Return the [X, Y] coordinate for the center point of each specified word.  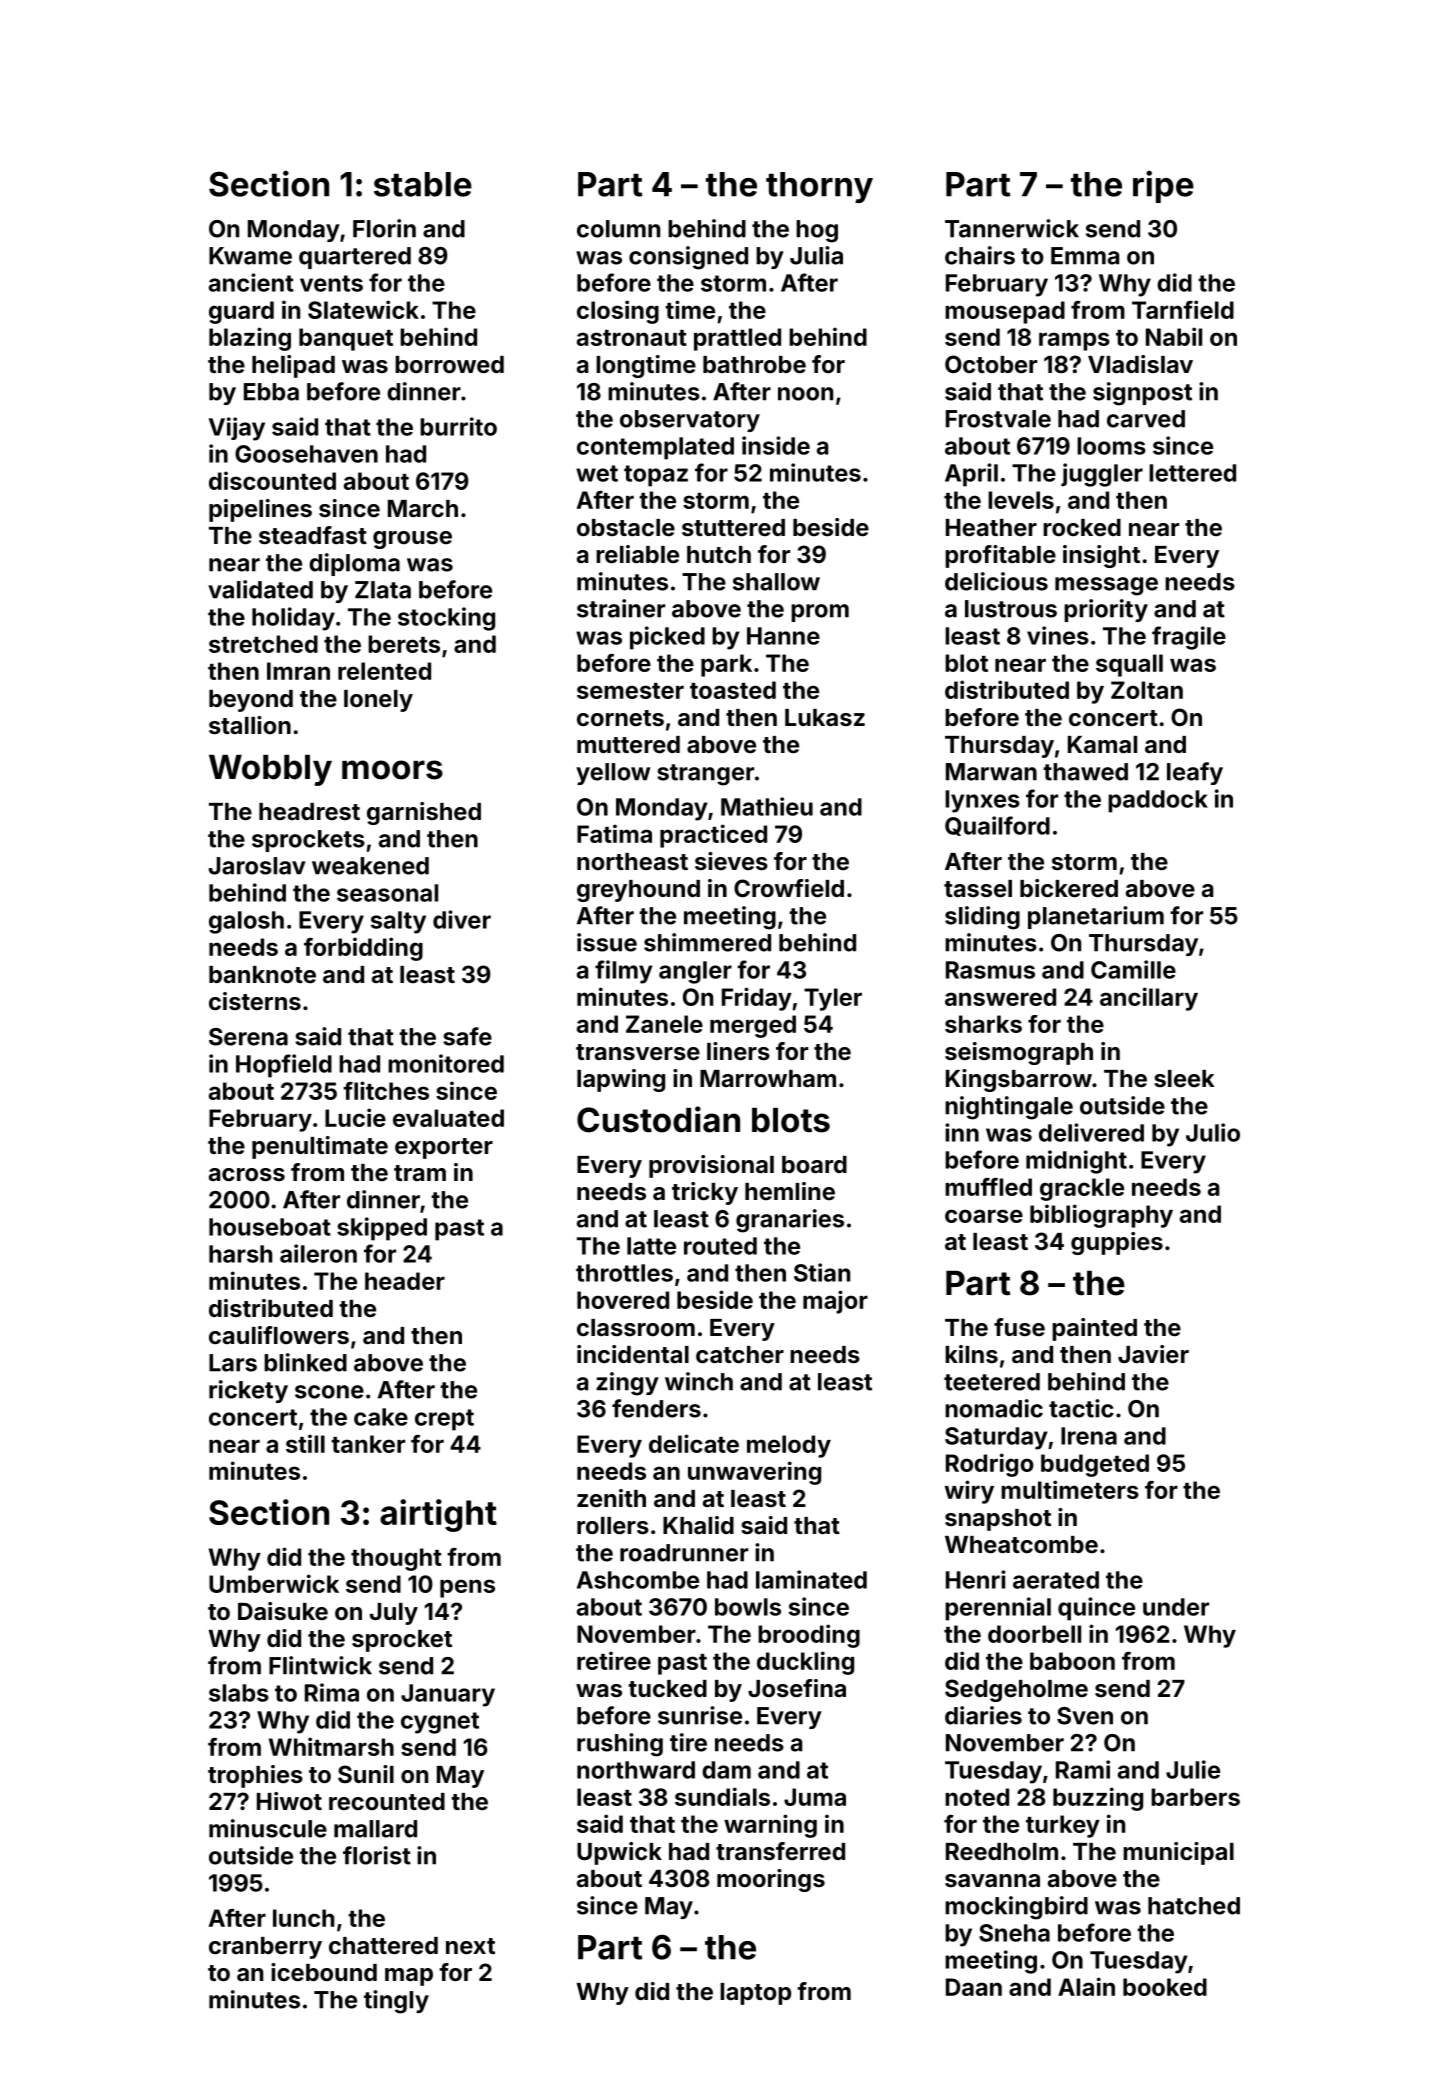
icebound [324, 1972]
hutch [719, 554]
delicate [694, 1443]
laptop [755, 1994]
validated [260, 589]
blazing [250, 339]
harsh [240, 1254]
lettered [1192, 473]
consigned [688, 258]
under [1176, 1607]
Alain [1086, 1986]
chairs [980, 255]
